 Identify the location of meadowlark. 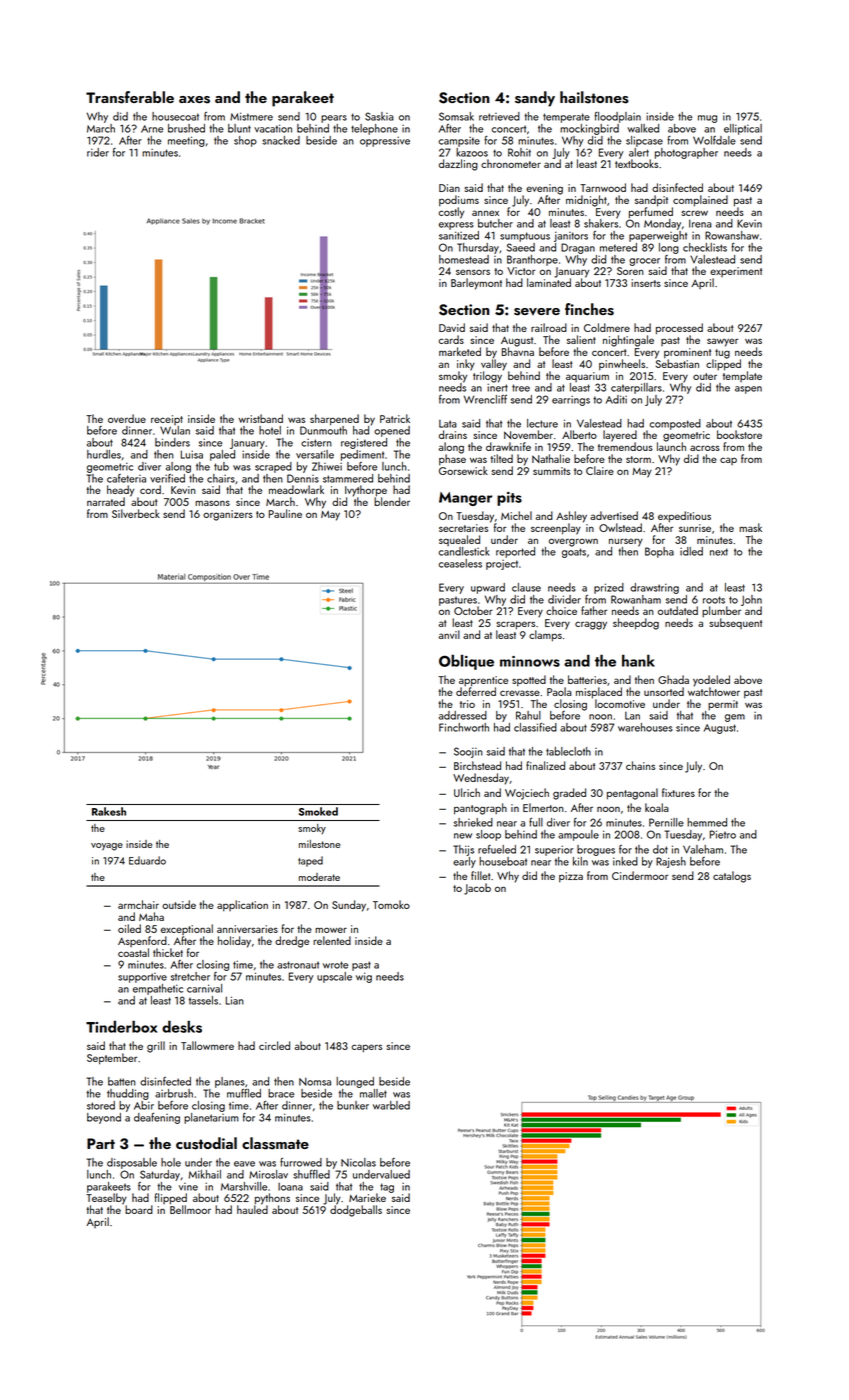
(296, 489).
